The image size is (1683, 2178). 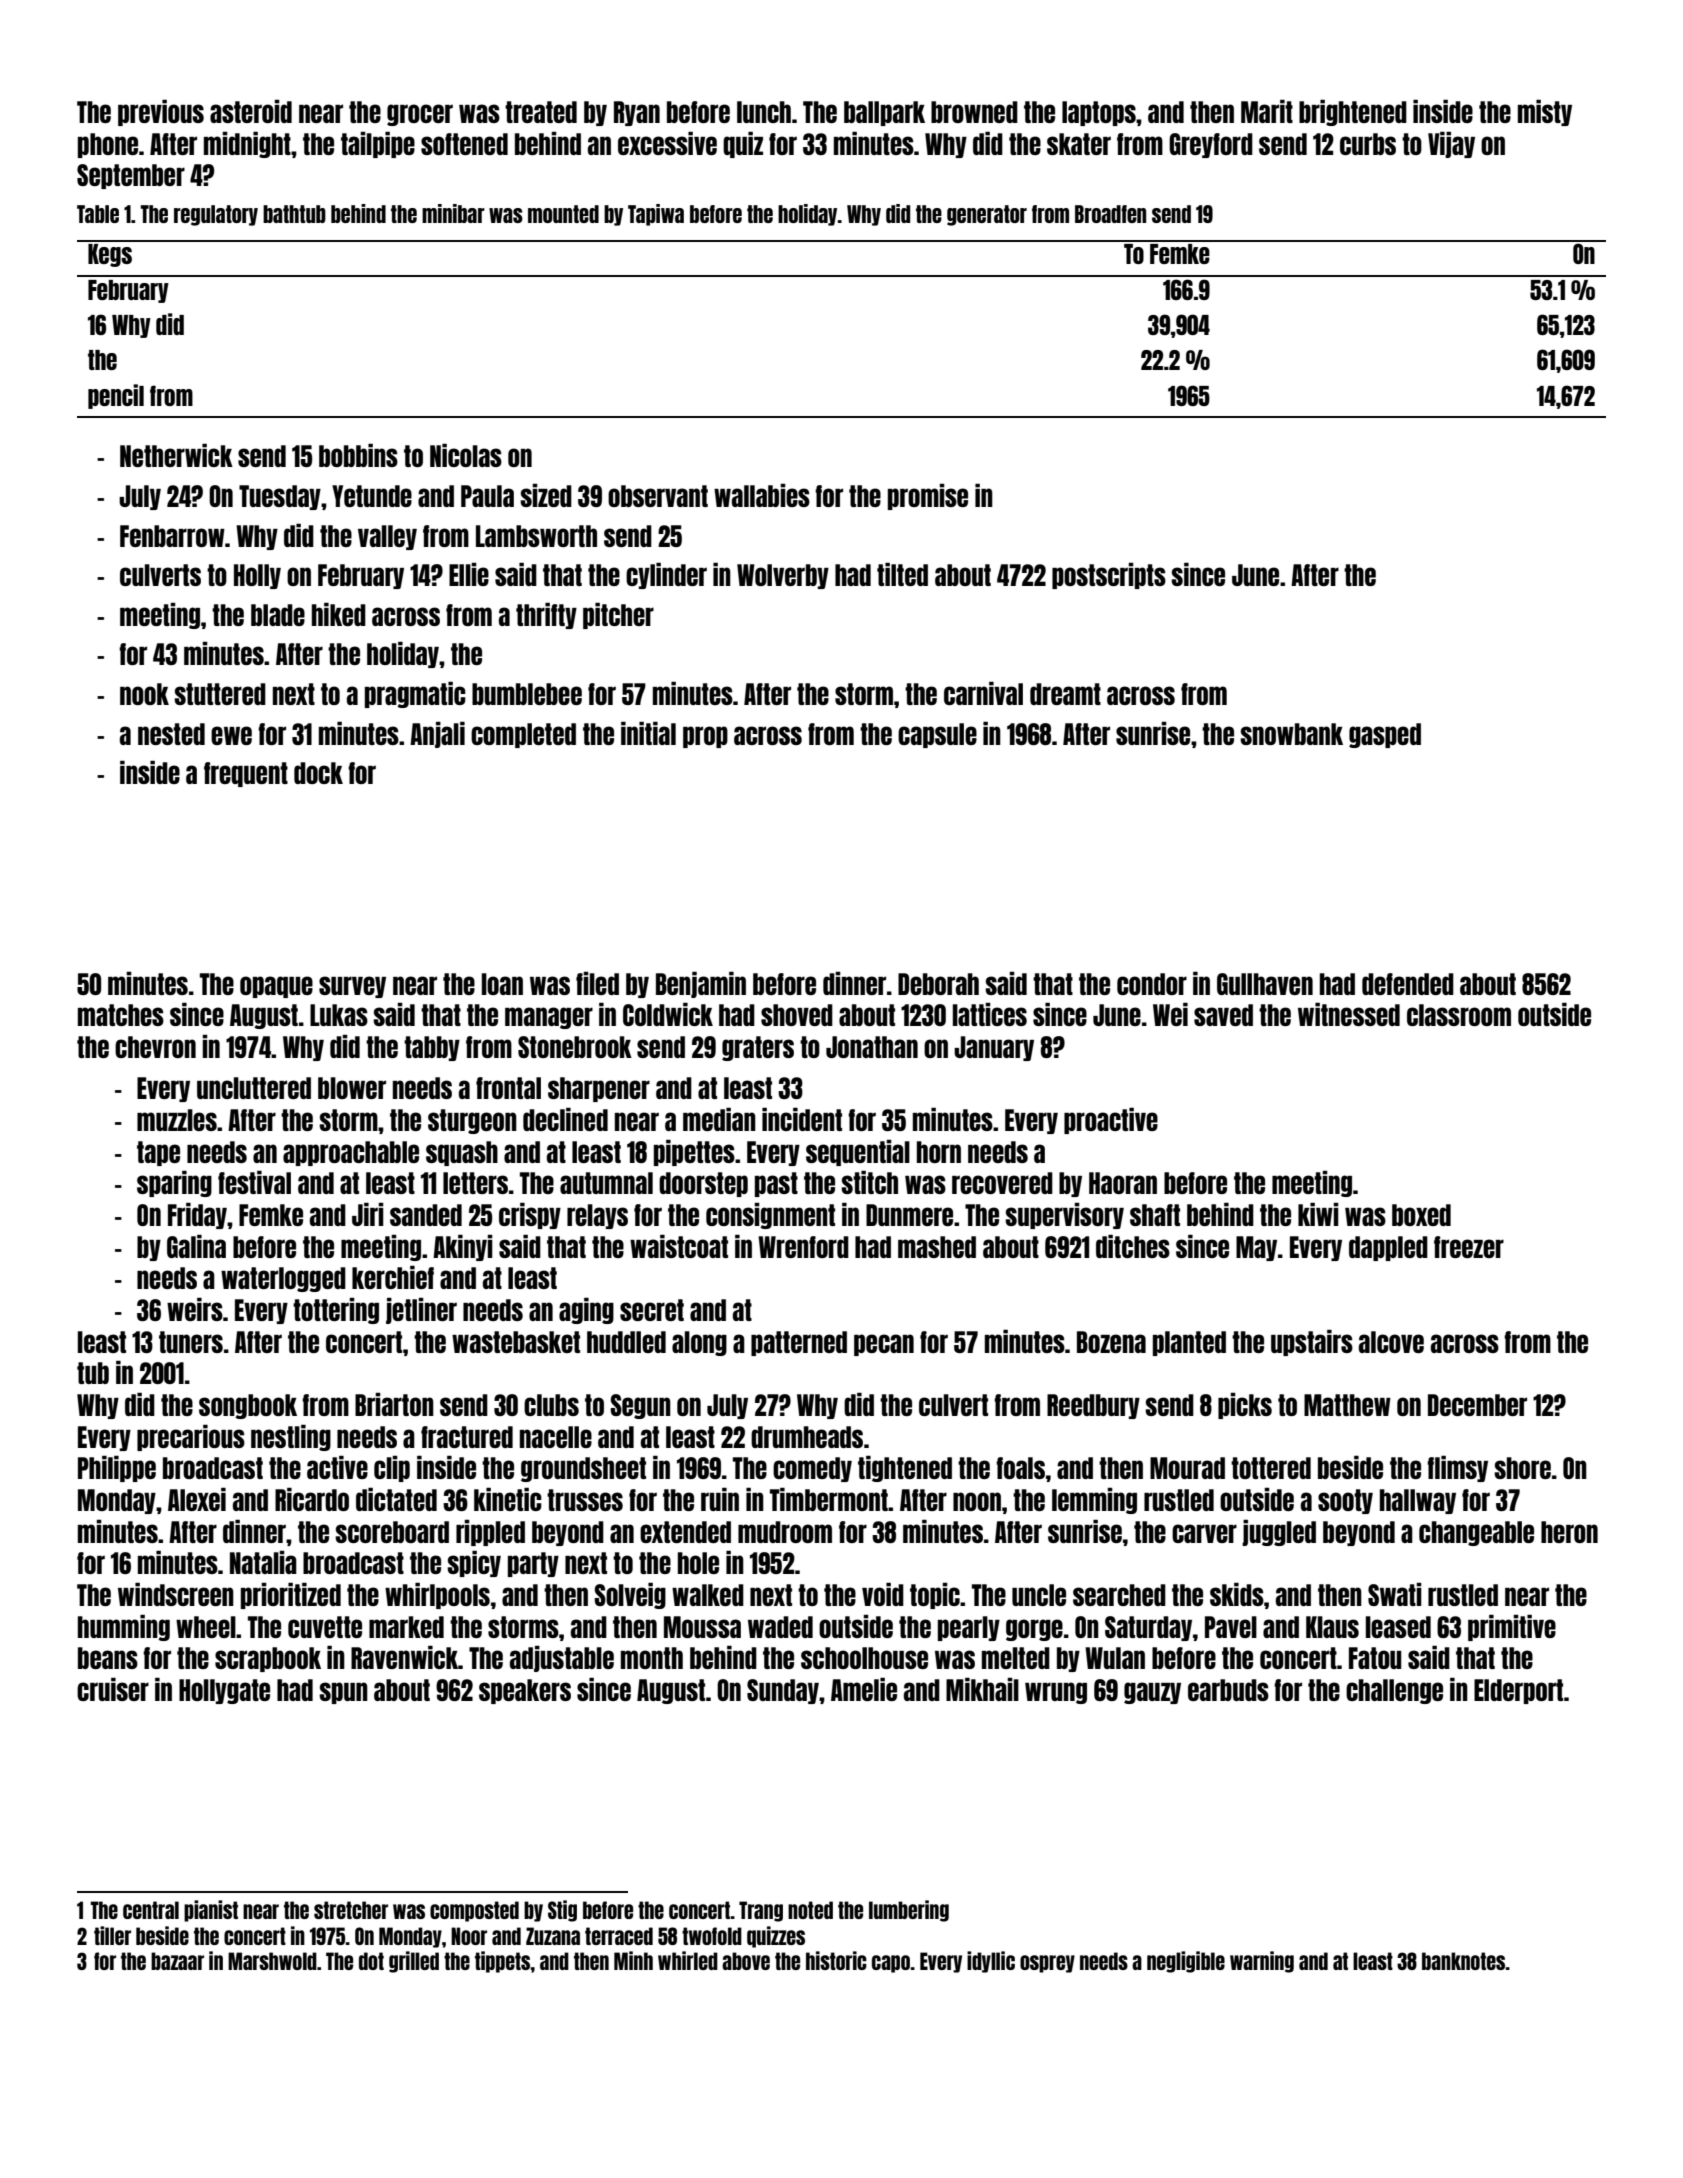 I want to click on primitive, so click(x=1512, y=1628).
